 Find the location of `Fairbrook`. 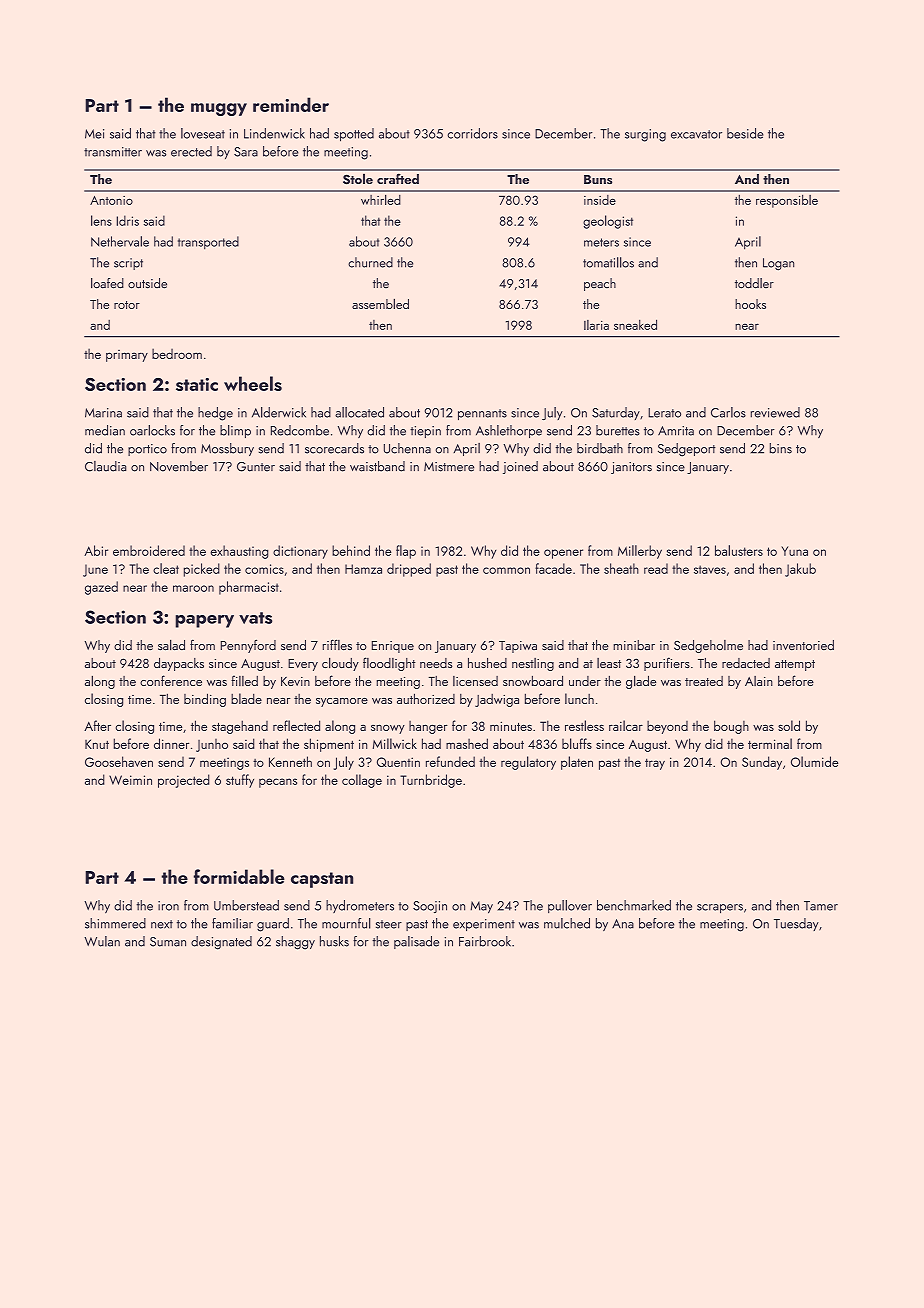

Fairbrook is located at coordinates (485, 941).
